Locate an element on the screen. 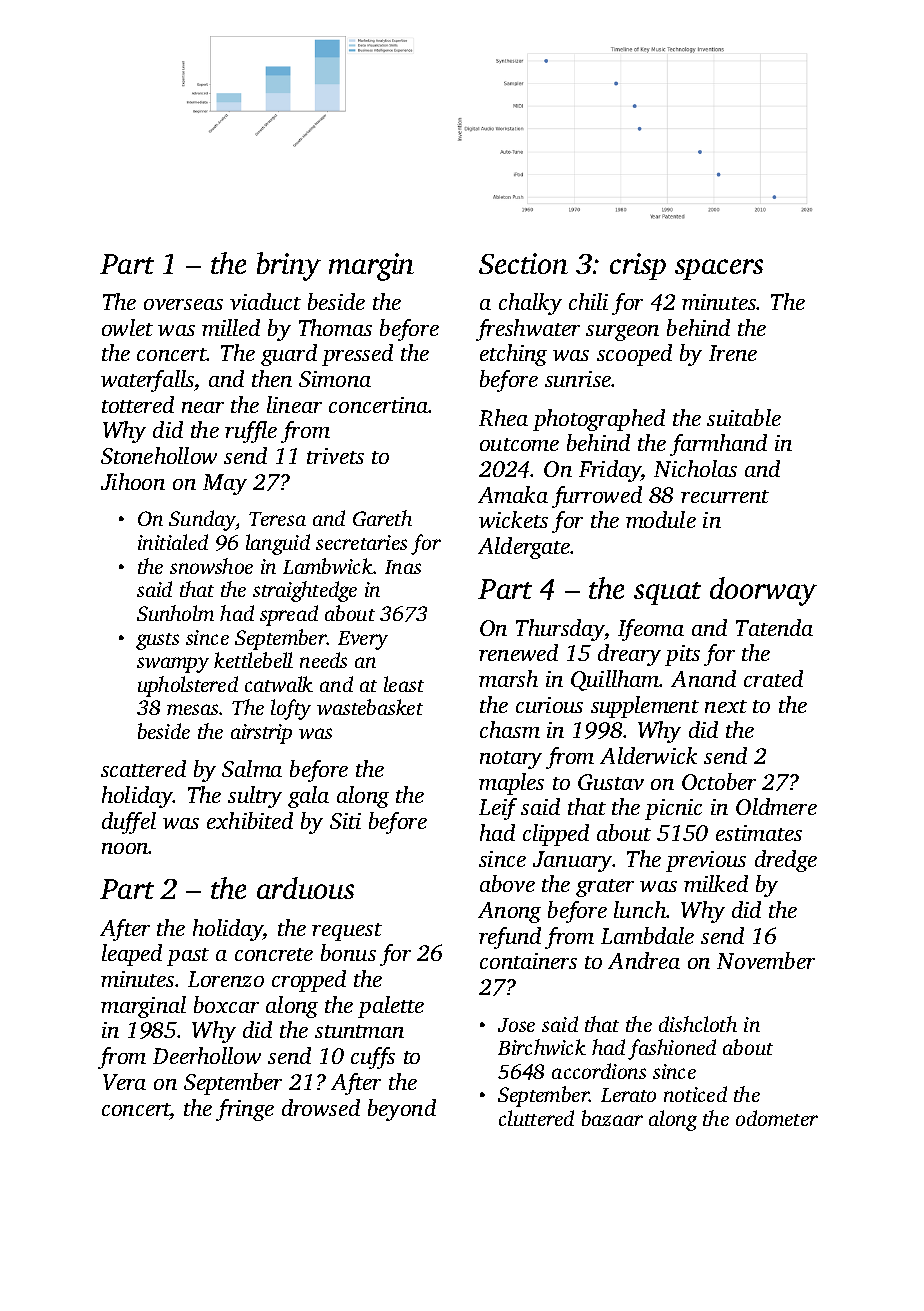  kettlebell is located at coordinates (253, 660).
